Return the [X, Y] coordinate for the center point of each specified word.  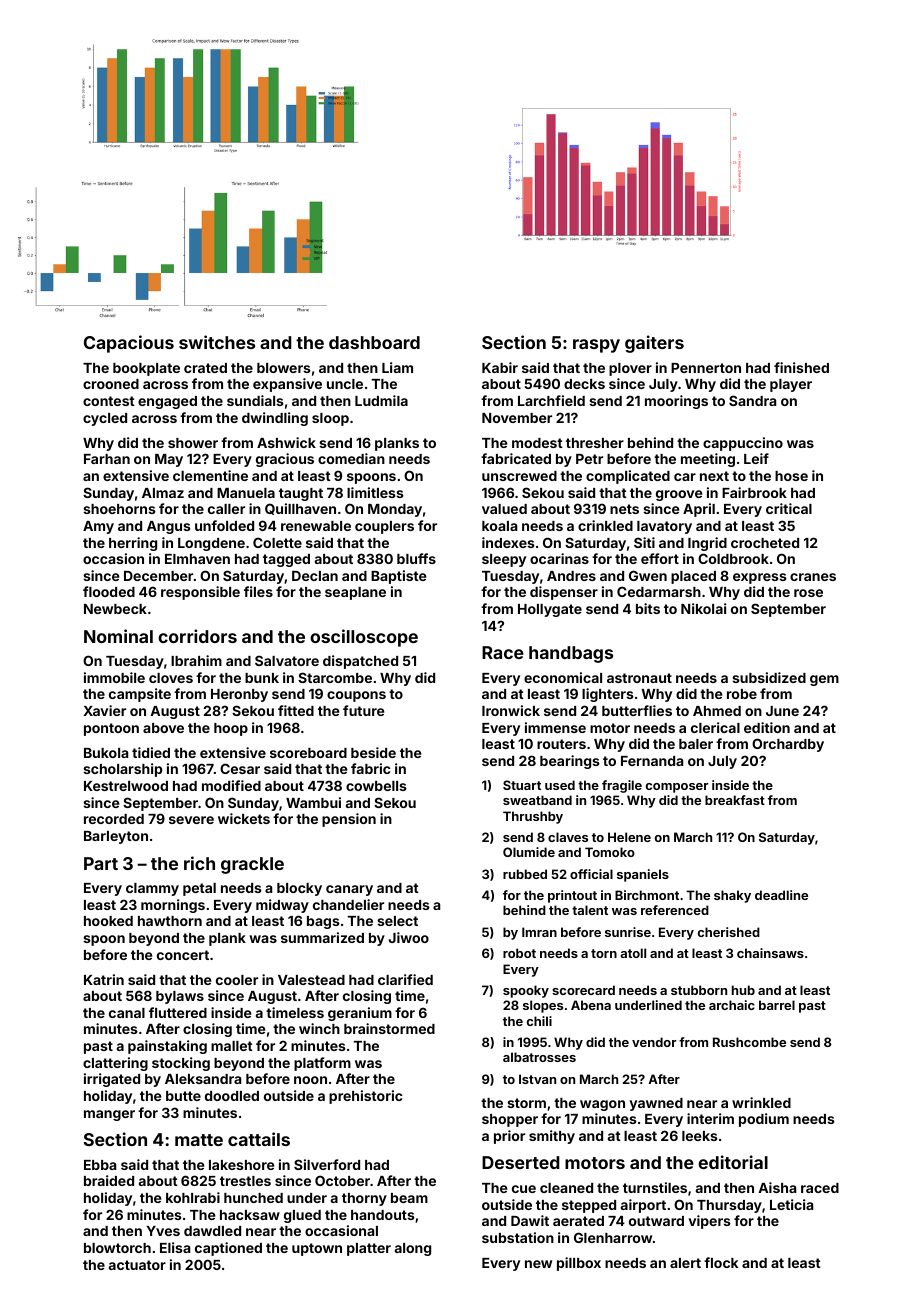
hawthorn [170, 921]
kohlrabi [193, 1197]
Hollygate [550, 610]
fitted [296, 710]
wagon [602, 1105]
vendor [654, 1042]
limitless [375, 492]
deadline [781, 895]
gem [824, 680]
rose [808, 593]
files [258, 591]
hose [791, 476]
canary [349, 890]
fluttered [178, 1012]
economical [563, 677]
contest [109, 401]
